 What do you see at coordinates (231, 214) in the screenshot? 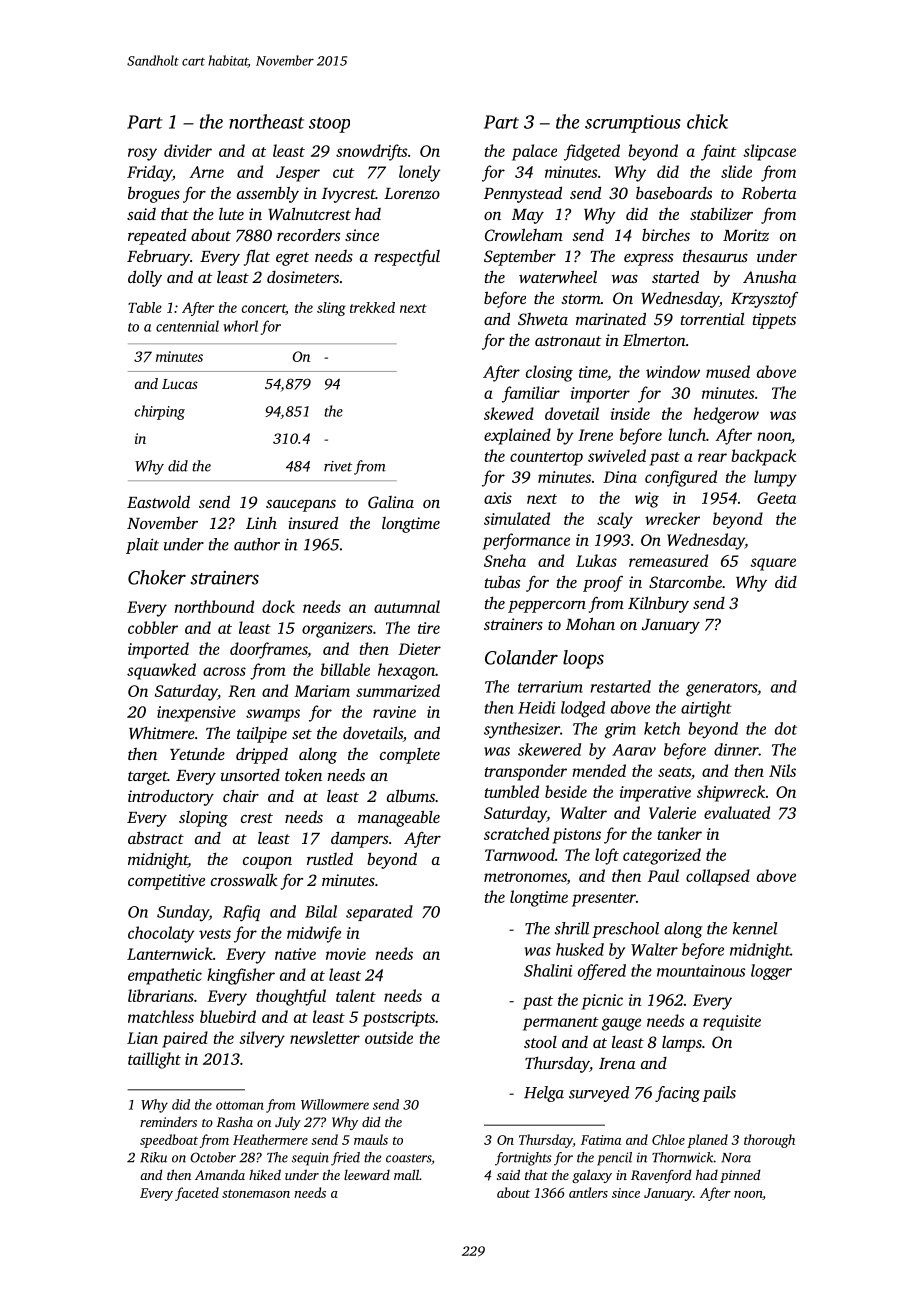
I see `lute` at bounding box center [231, 214].
